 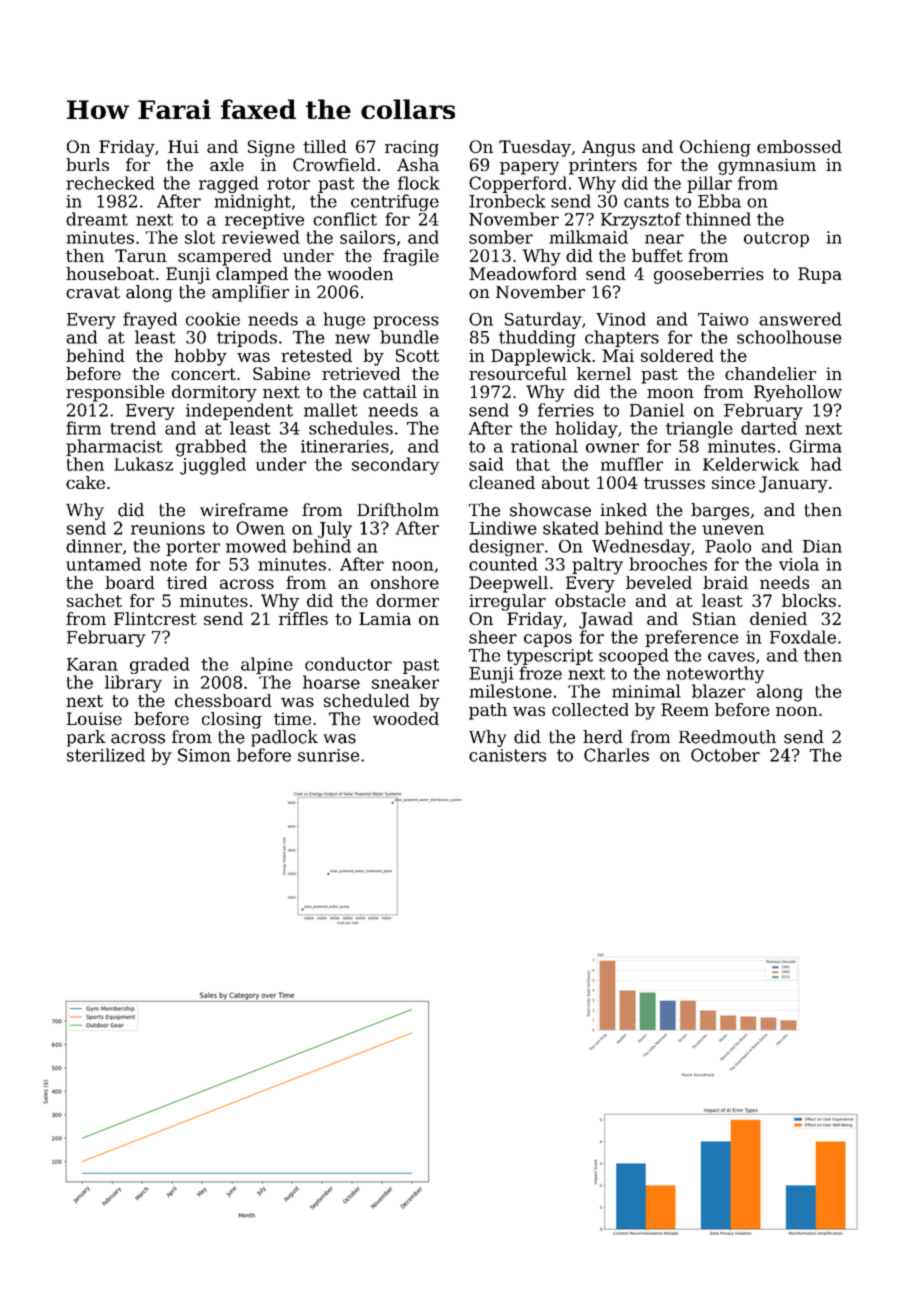 What do you see at coordinates (502, 482) in the document?
I see `cleaned` at bounding box center [502, 482].
